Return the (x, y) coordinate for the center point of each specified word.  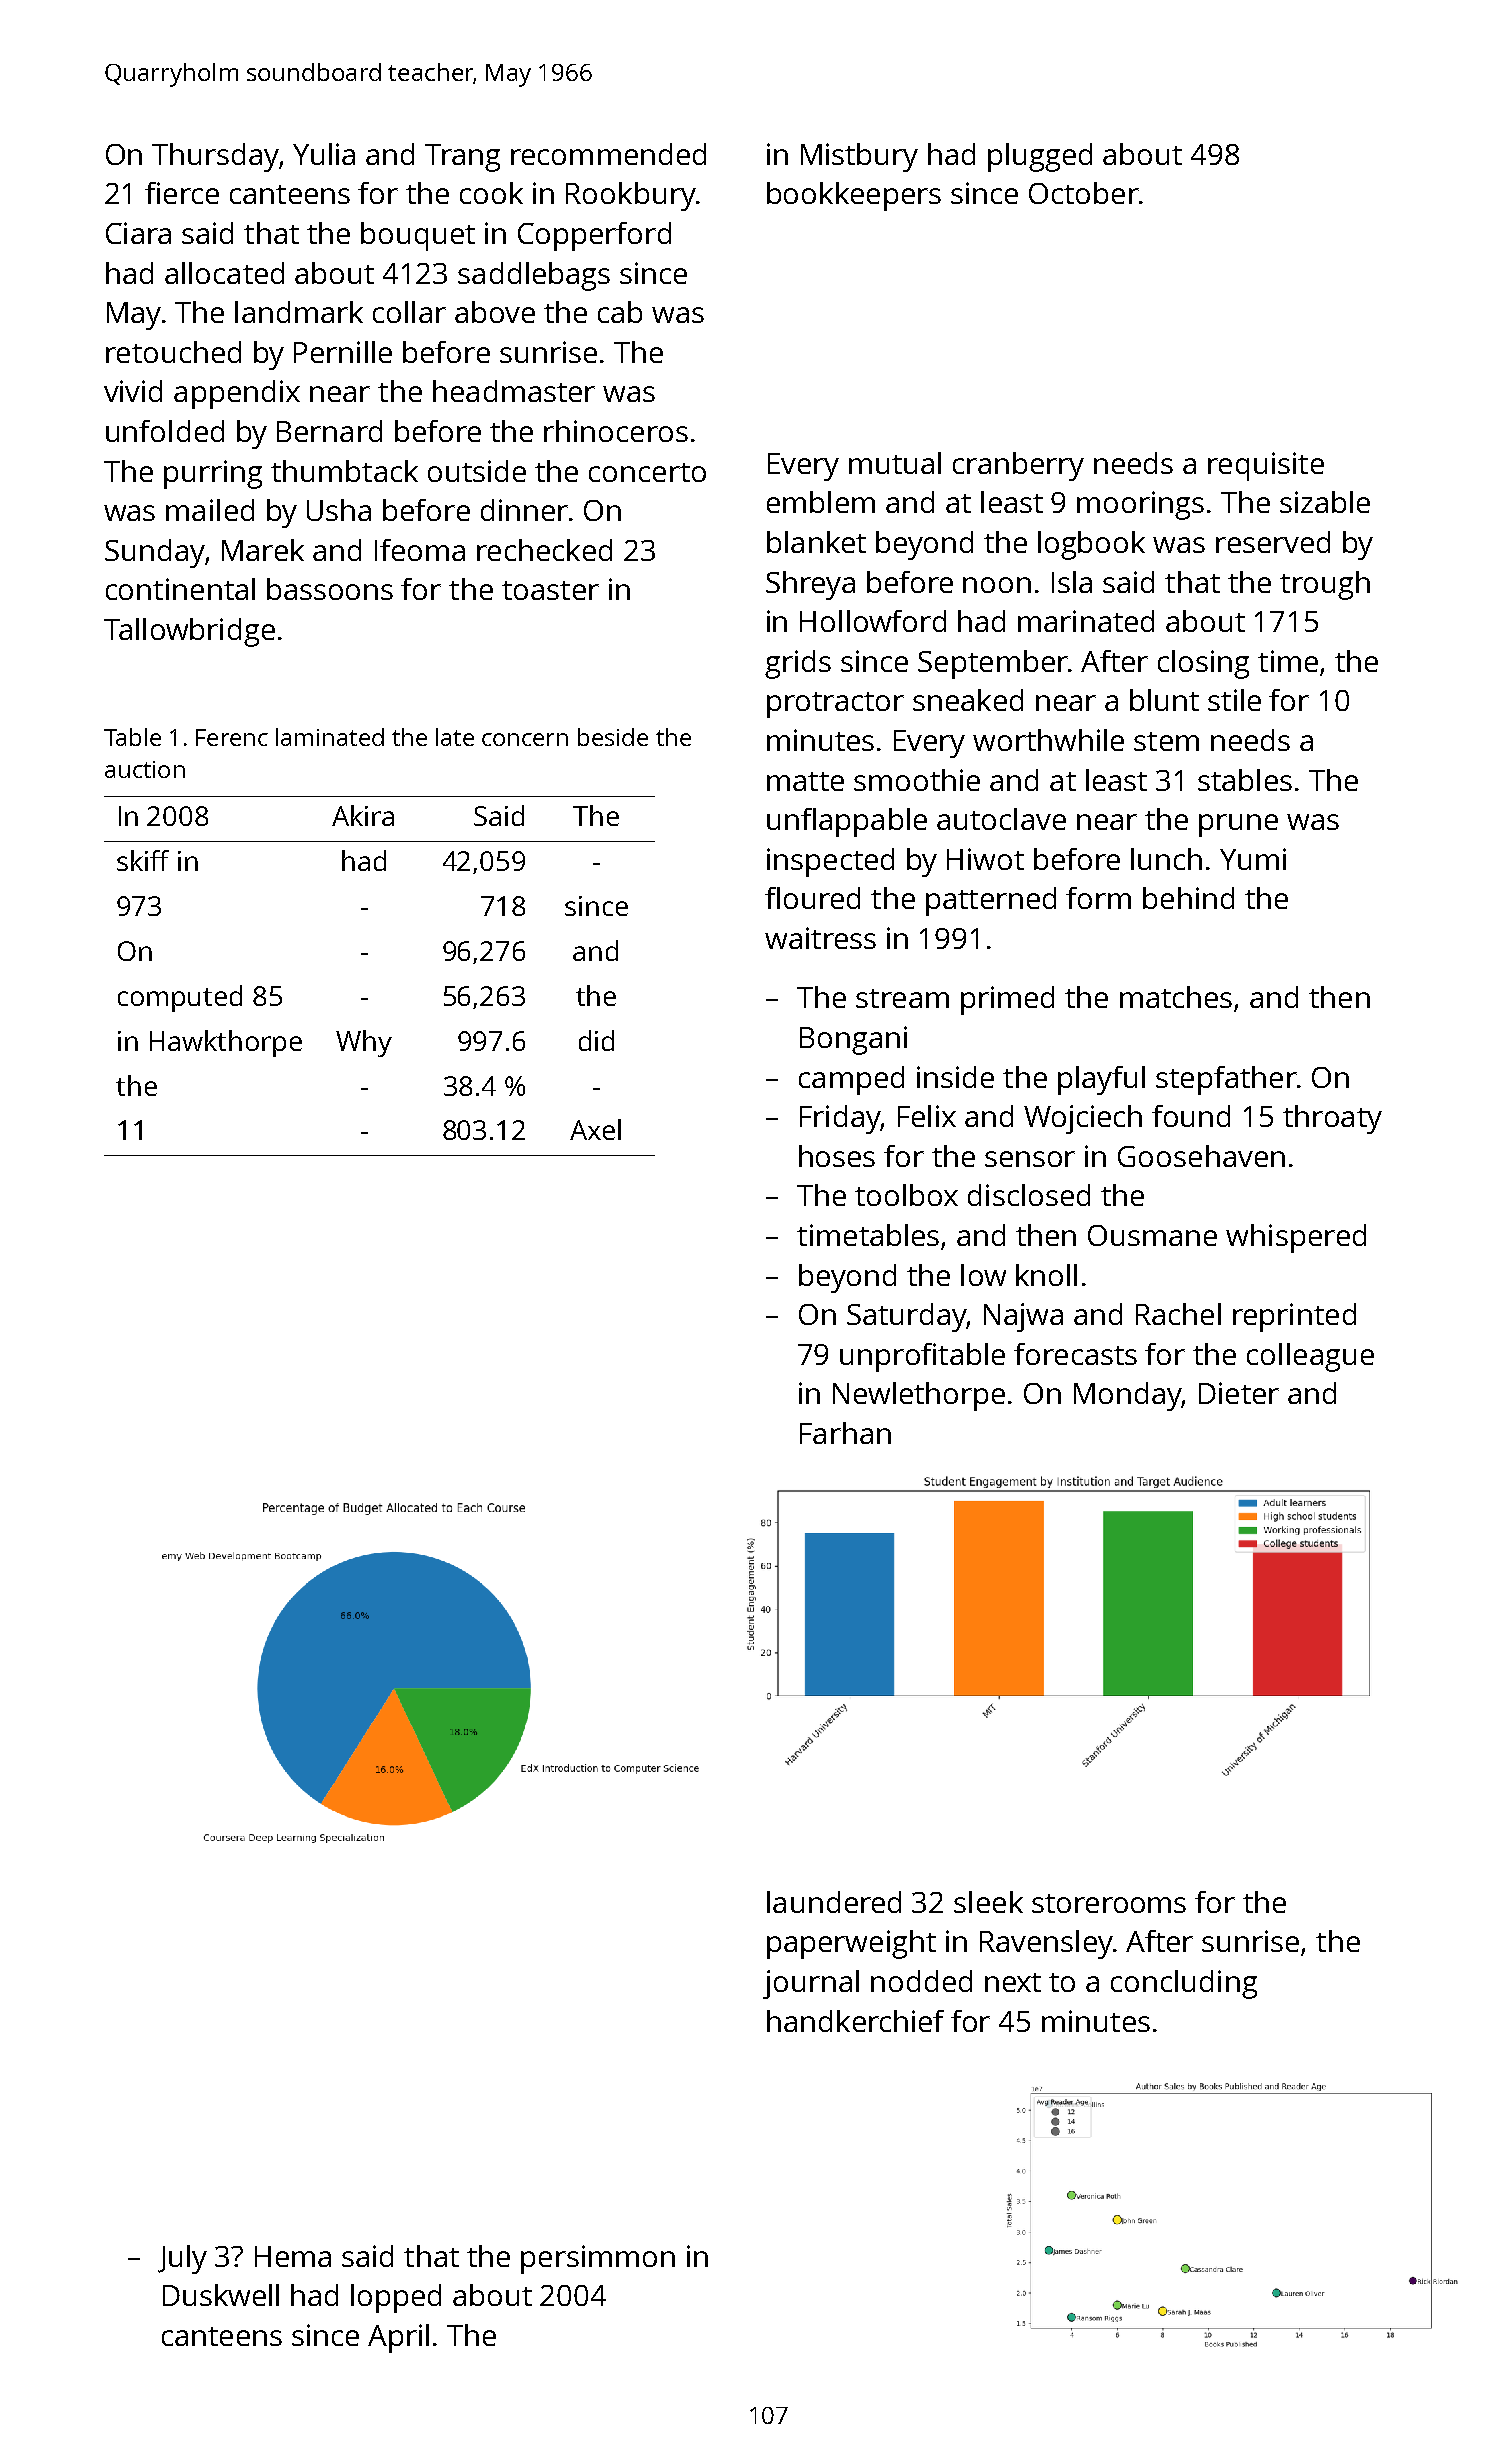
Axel (595, 1129)
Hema (293, 2256)
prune (1238, 825)
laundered (834, 1902)
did (596, 1040)
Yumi (1253, 859)
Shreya (810, 585)
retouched (173, 352)
